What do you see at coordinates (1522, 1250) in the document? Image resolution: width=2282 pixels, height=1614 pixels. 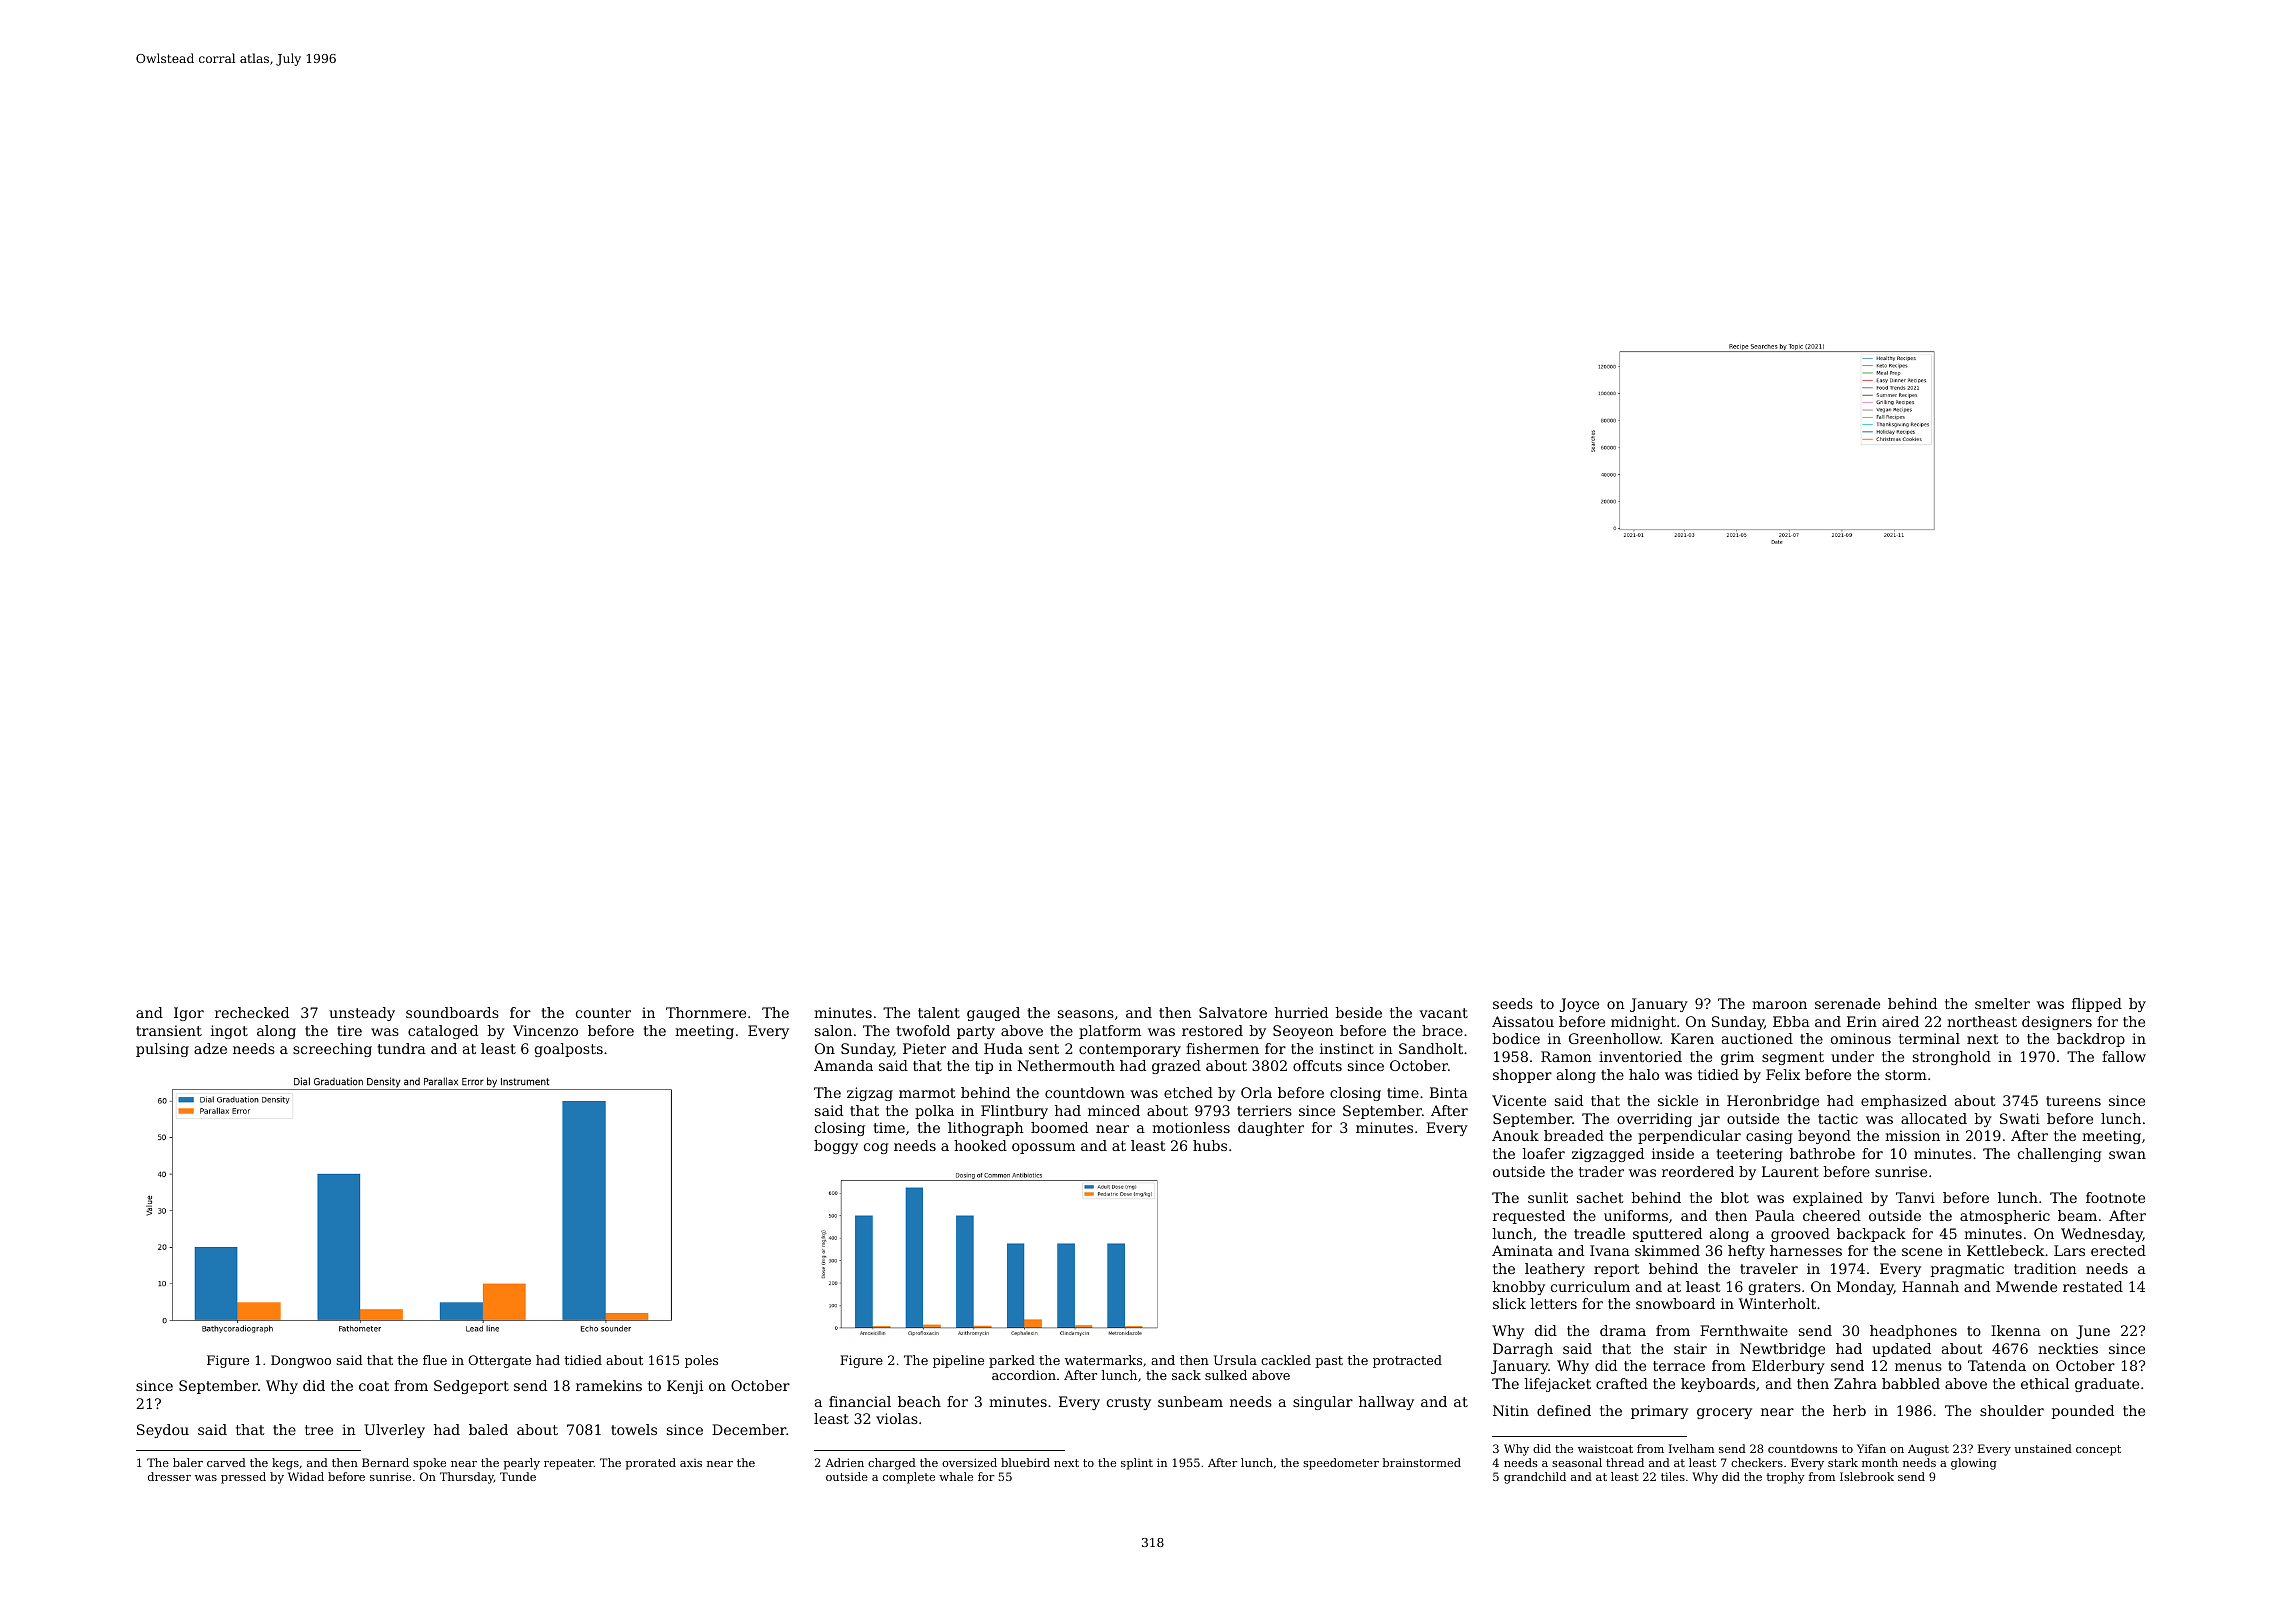 I see `Aminata` at bounding box center [1522, 1250].
